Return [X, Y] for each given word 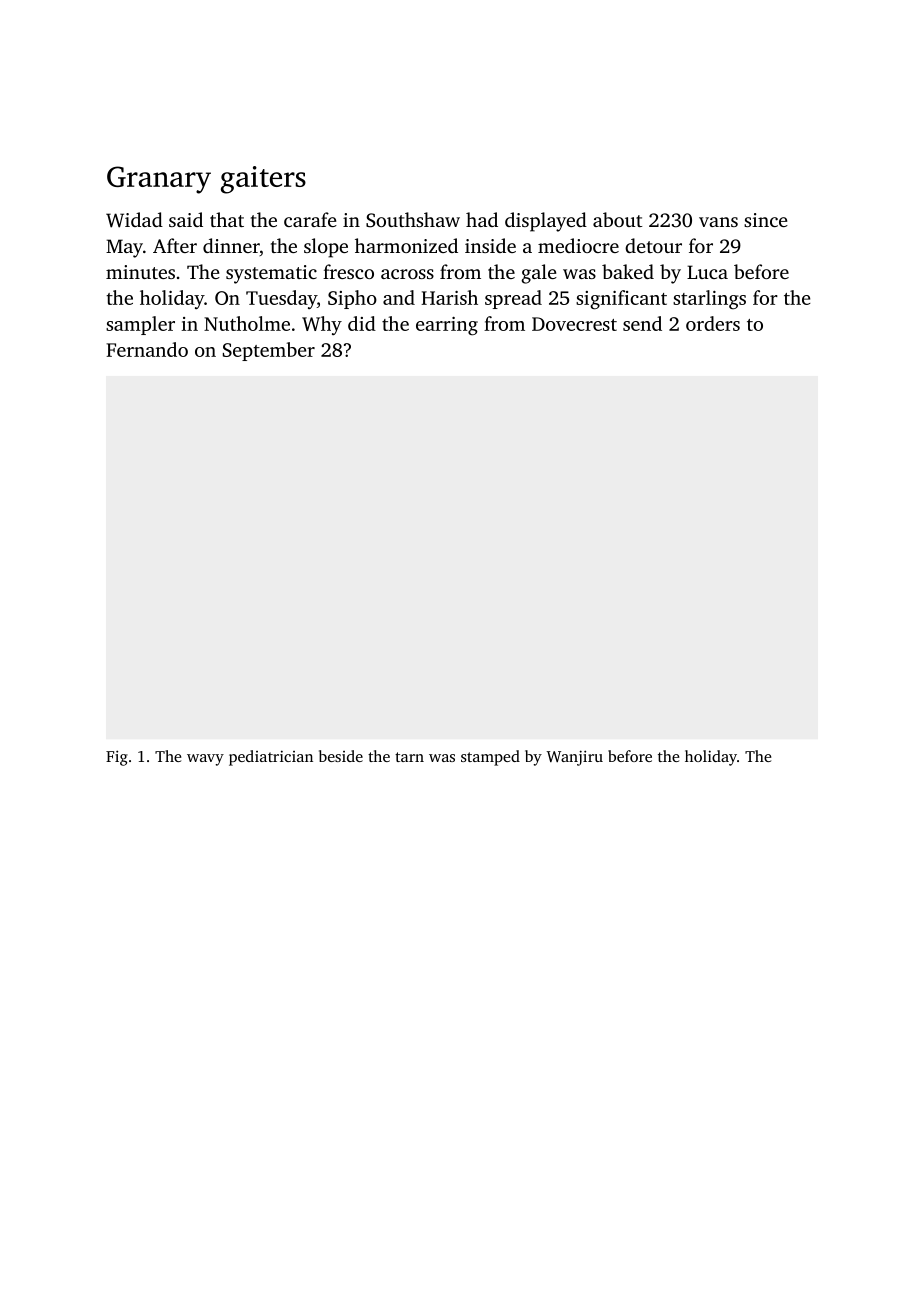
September [269, 351]
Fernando [147, 349]
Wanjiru [575, 758]
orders [713, 323]
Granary [159, 180]
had [482, 219]
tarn [409, 757]
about [617, 219]
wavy [205, 760]
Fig [117, 758]
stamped [490, 758]
